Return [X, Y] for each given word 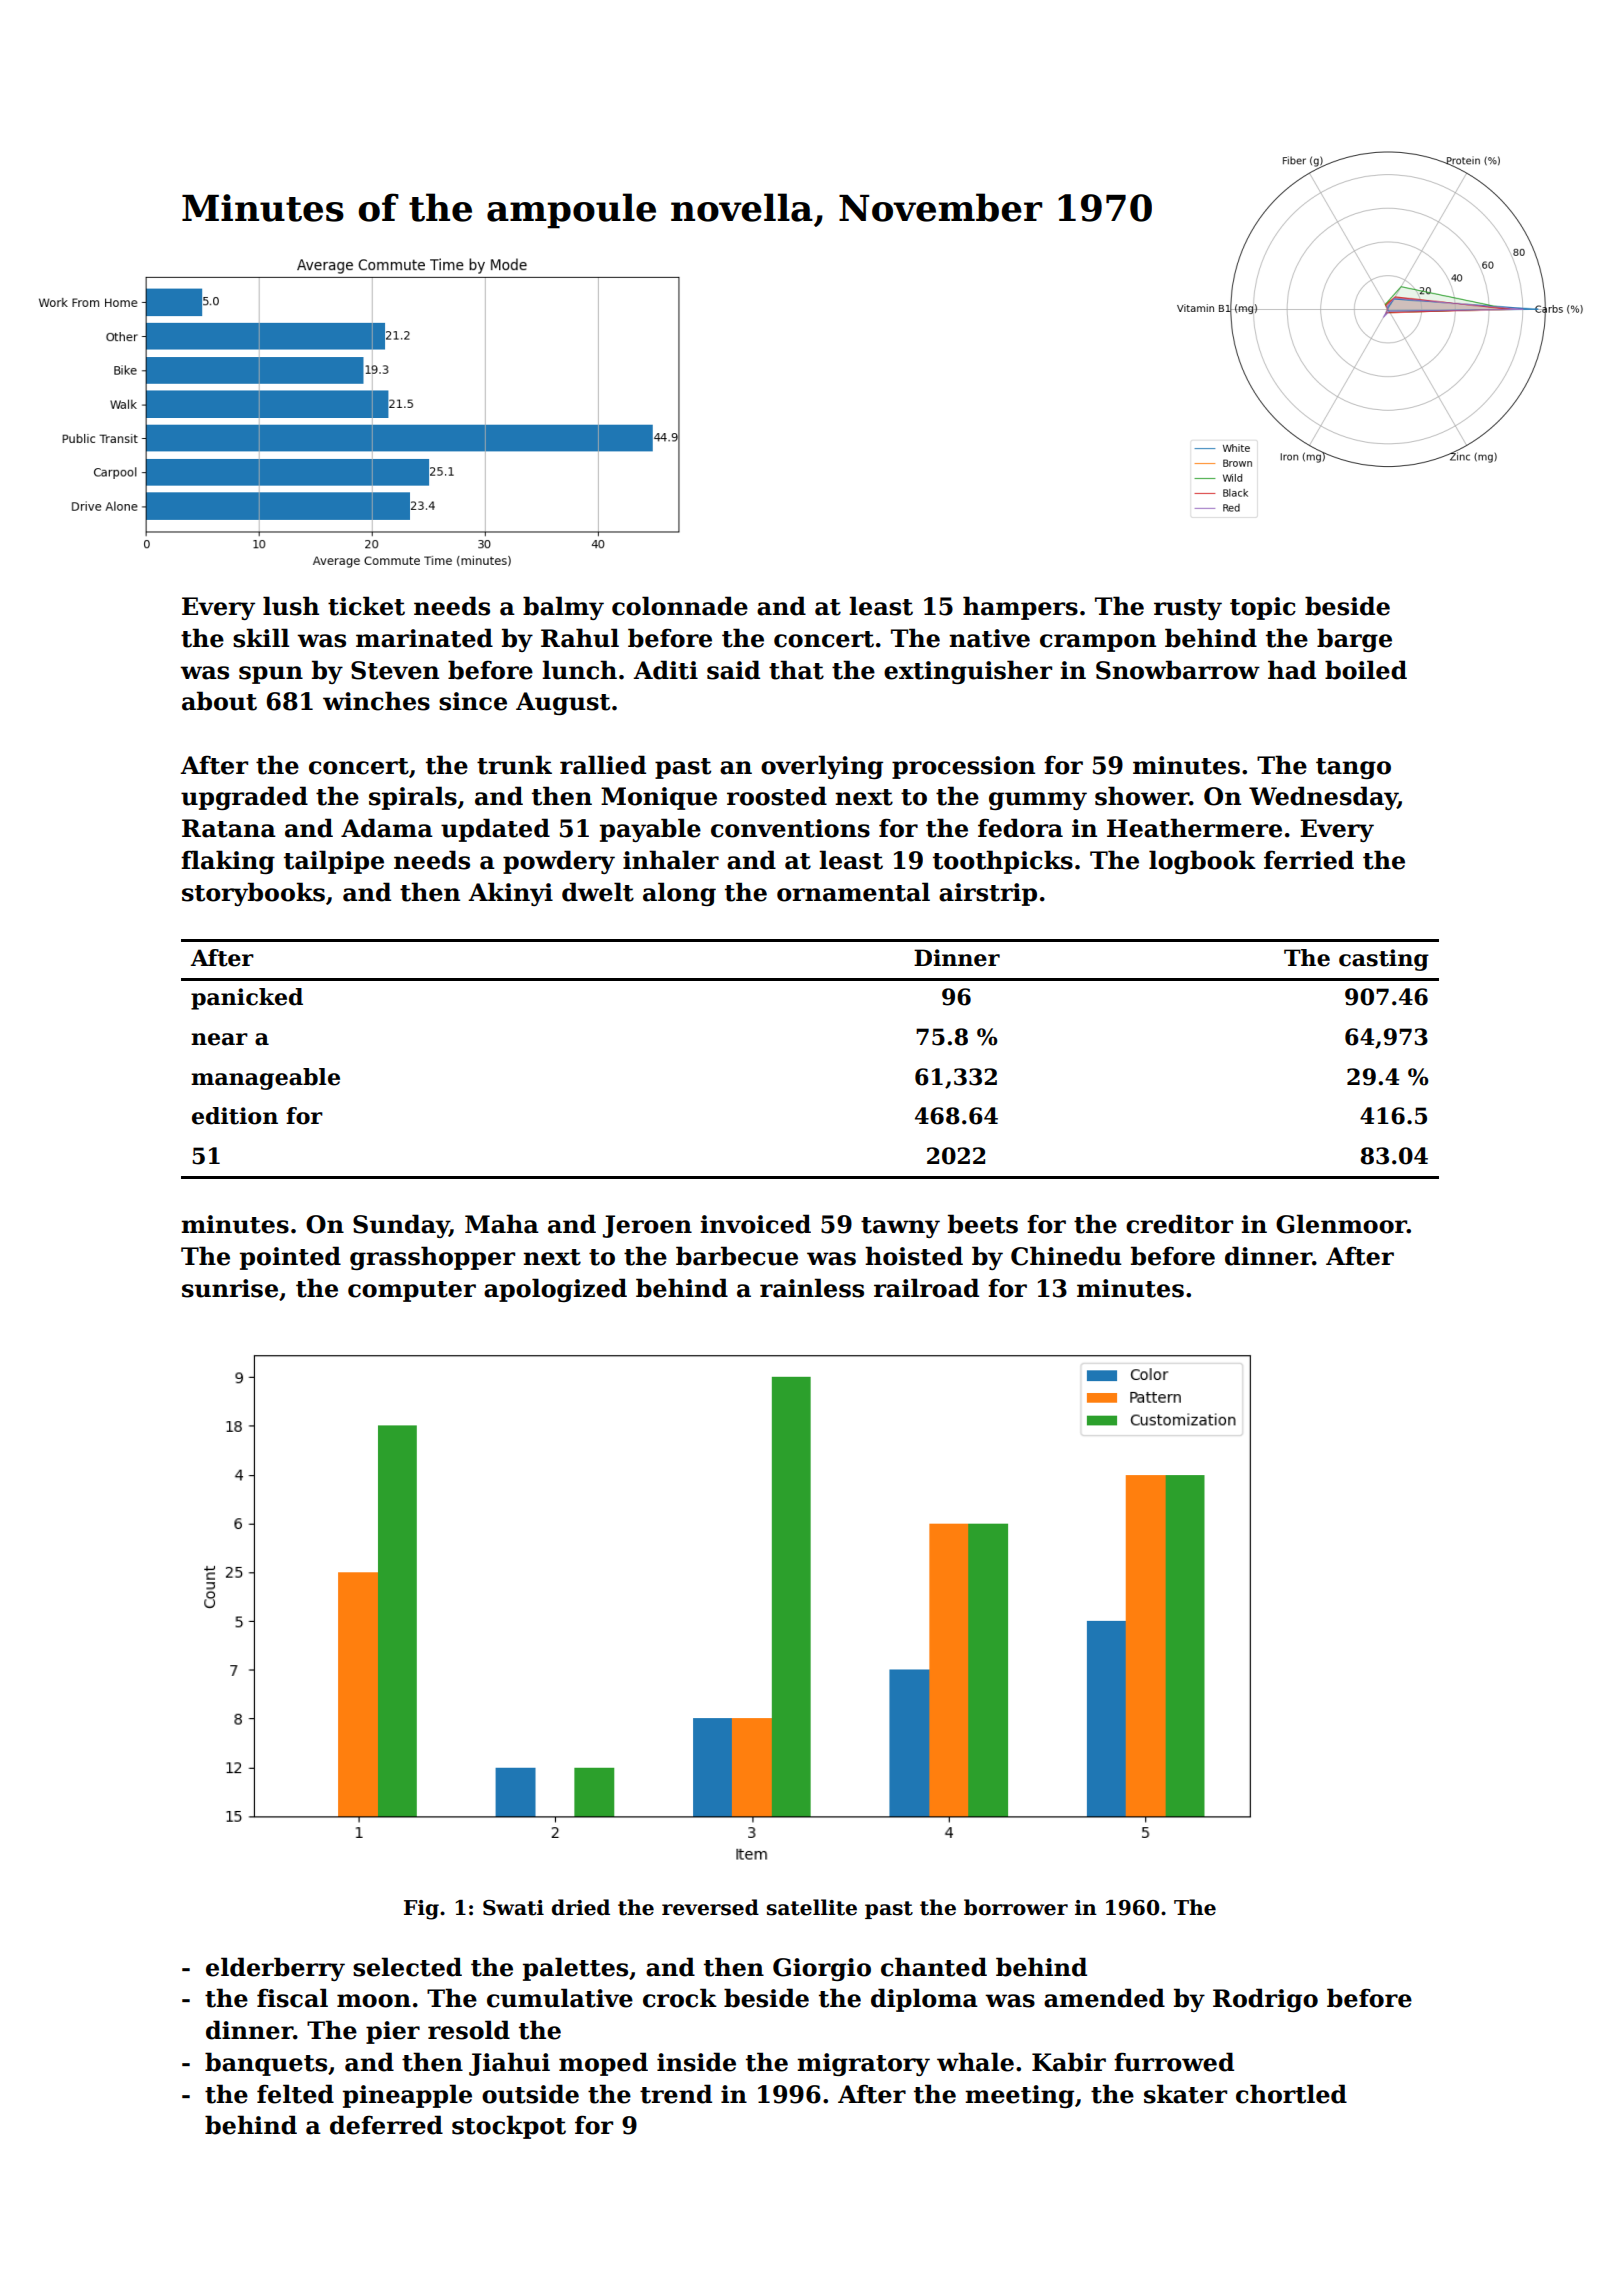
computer [412, 1291]
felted [295, 2094]
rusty [1188, 609]
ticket [366, 606]
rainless [812, 1288]
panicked [247, 999]
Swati [513, 1908]
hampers [1020, 608]
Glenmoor [1341, 1224]
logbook [1202, 862]
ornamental [853, 892]
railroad [926, 1288]
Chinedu [1066, 1256]
